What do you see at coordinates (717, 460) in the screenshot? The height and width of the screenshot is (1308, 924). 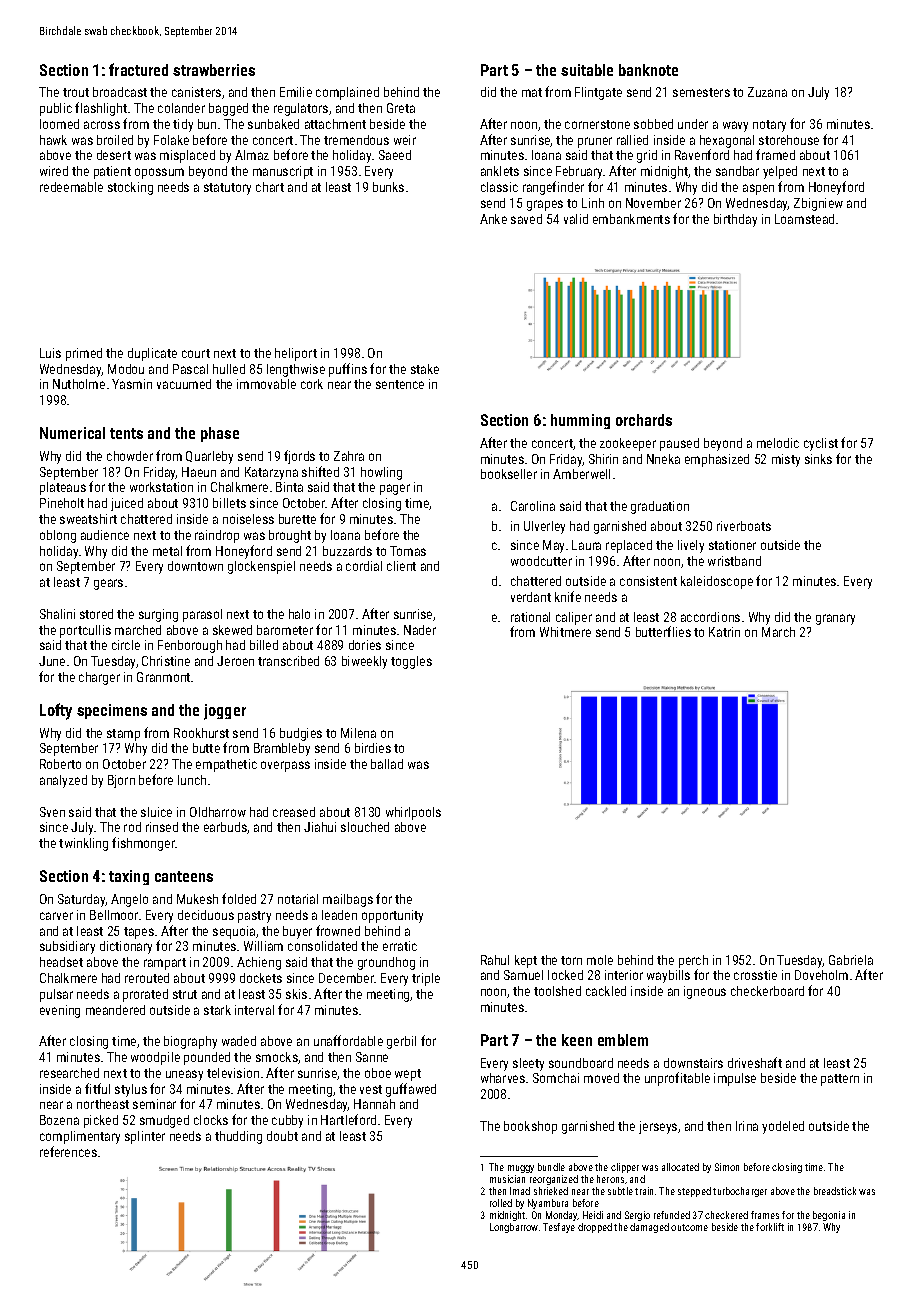 I see `emphasized` at bounding box center [717, 460].
